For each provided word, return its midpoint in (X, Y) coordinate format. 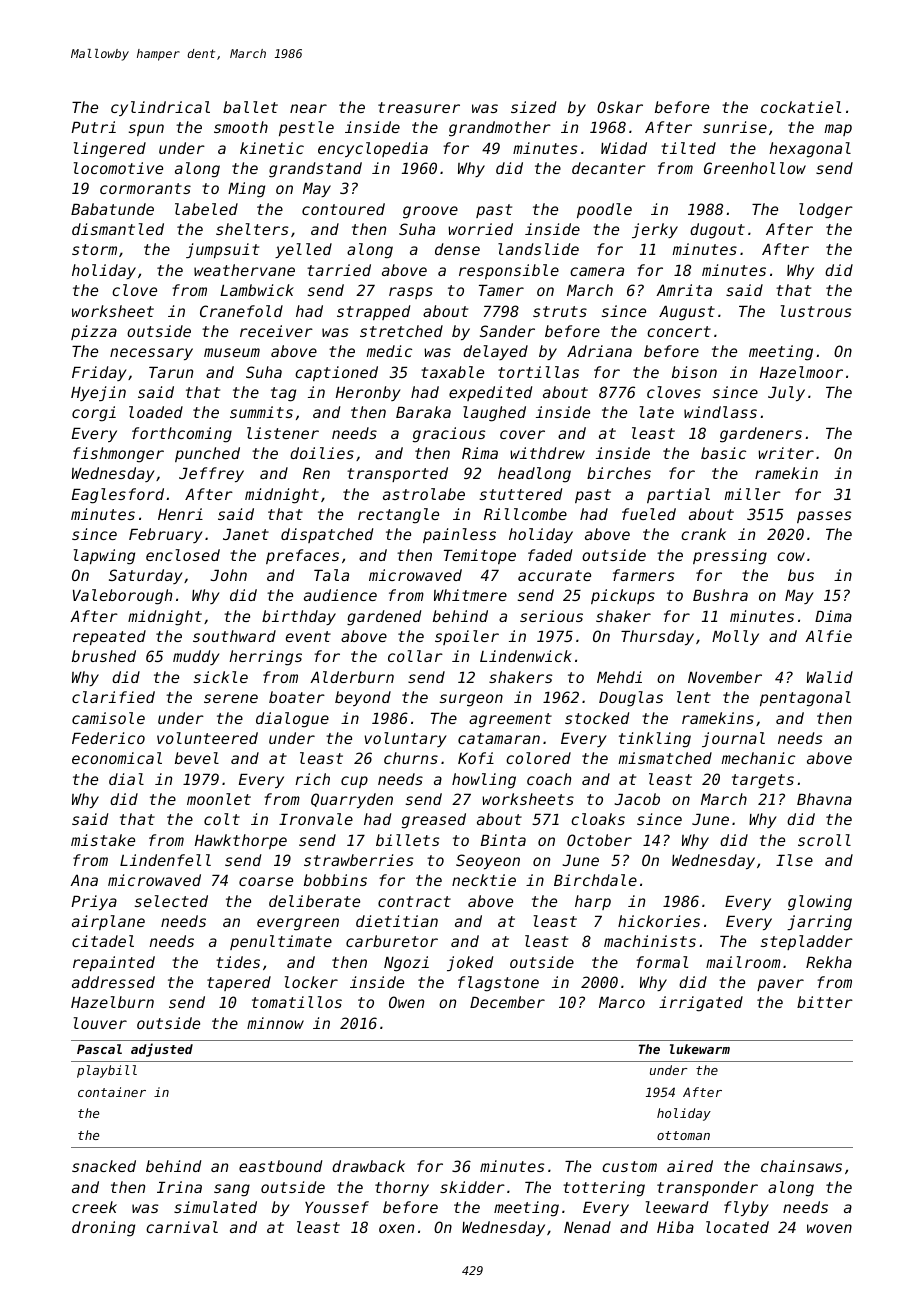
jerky (655, 230)
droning (103, 1229)
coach (549, 779)
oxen (396, 1228)
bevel (197, 758)
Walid (830, 677)
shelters (252, 229)
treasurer (419, 107)
